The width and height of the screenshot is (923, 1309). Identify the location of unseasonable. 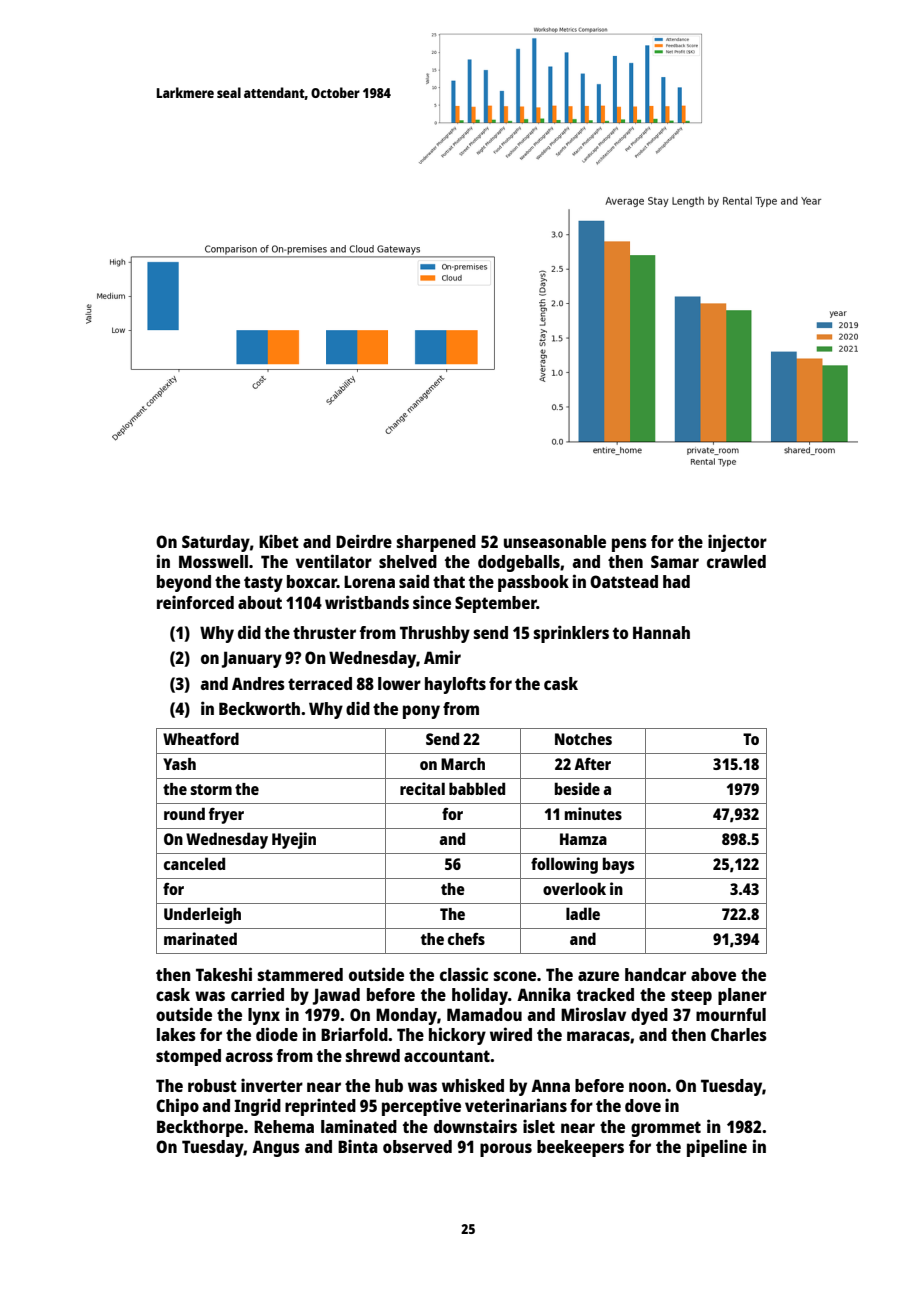
(555, 541).
